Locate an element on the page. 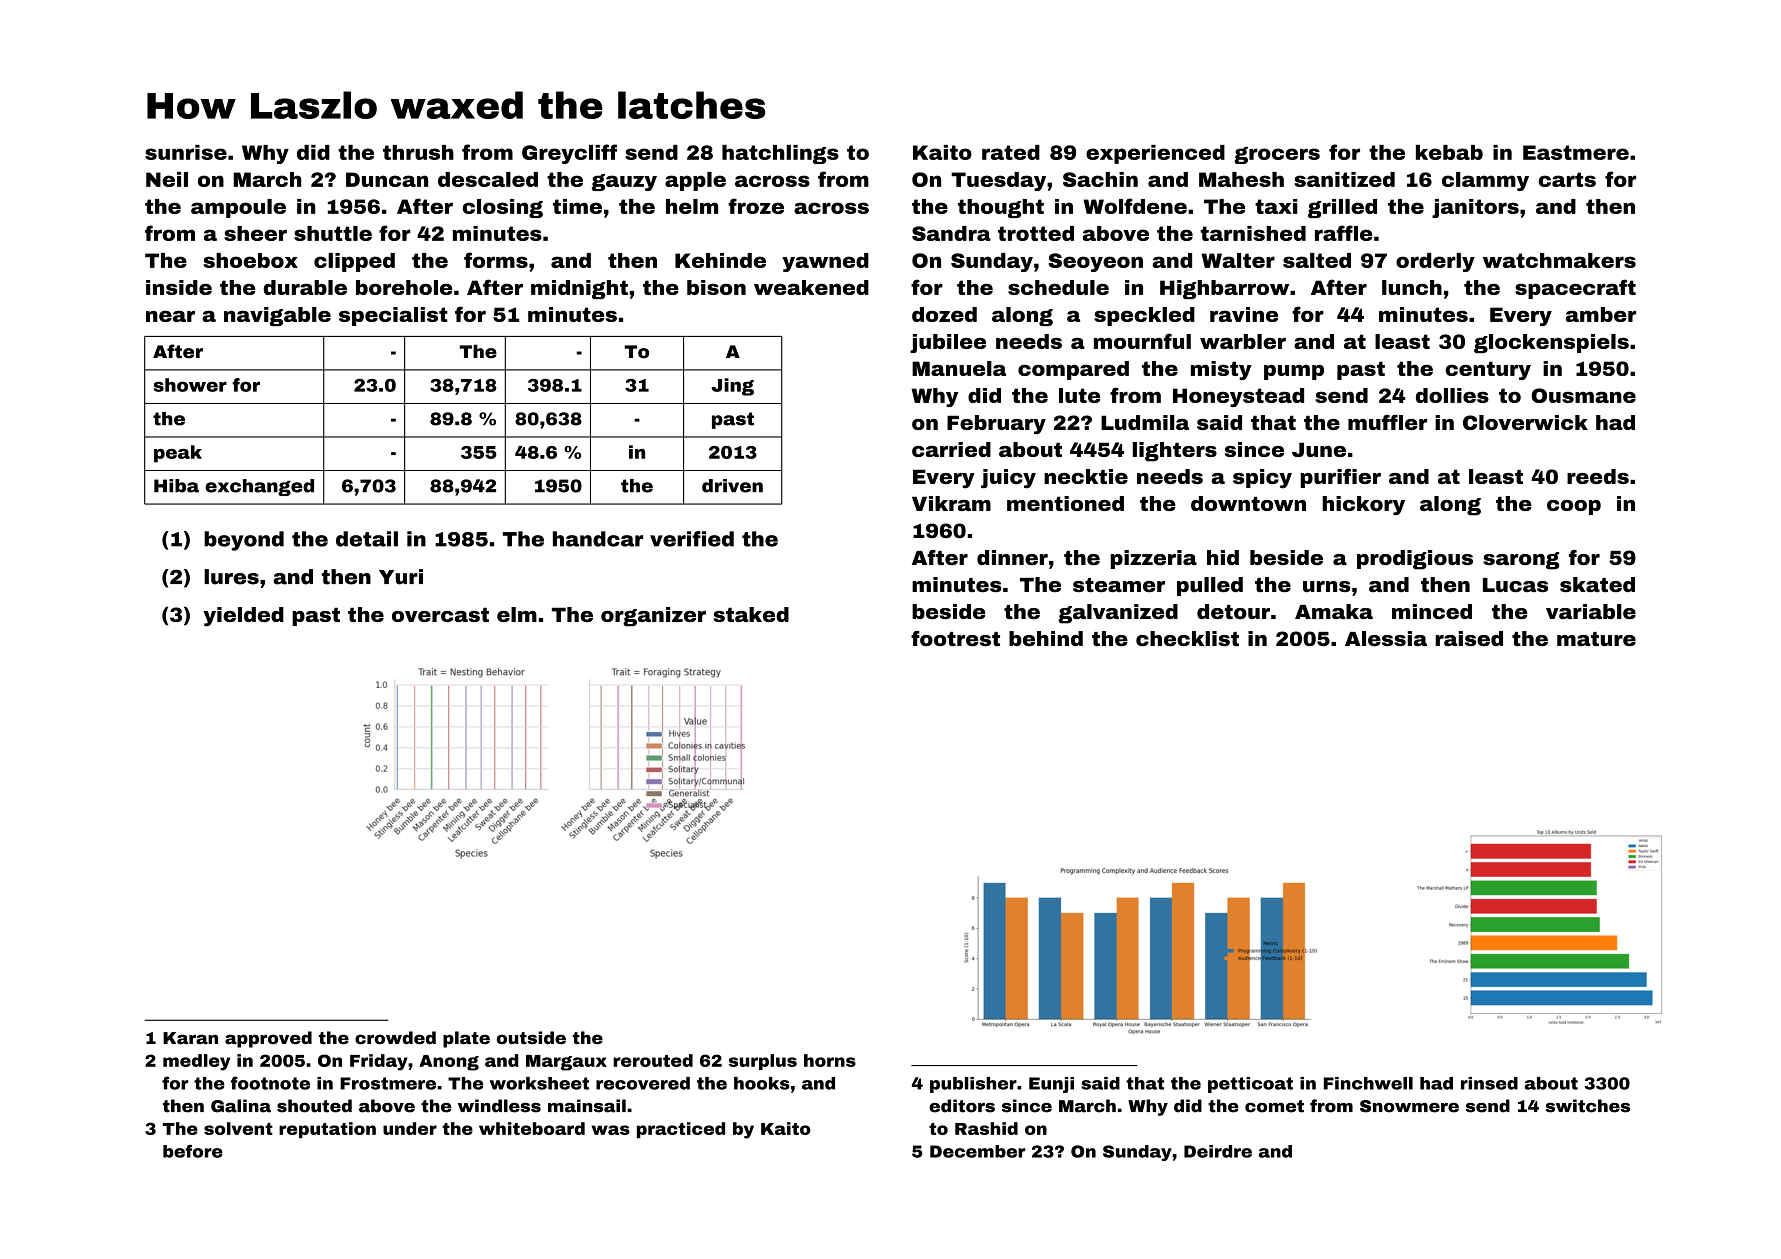 This page has height=1259, width=1781. whiteboard is located at coordinates (532, 1128).
